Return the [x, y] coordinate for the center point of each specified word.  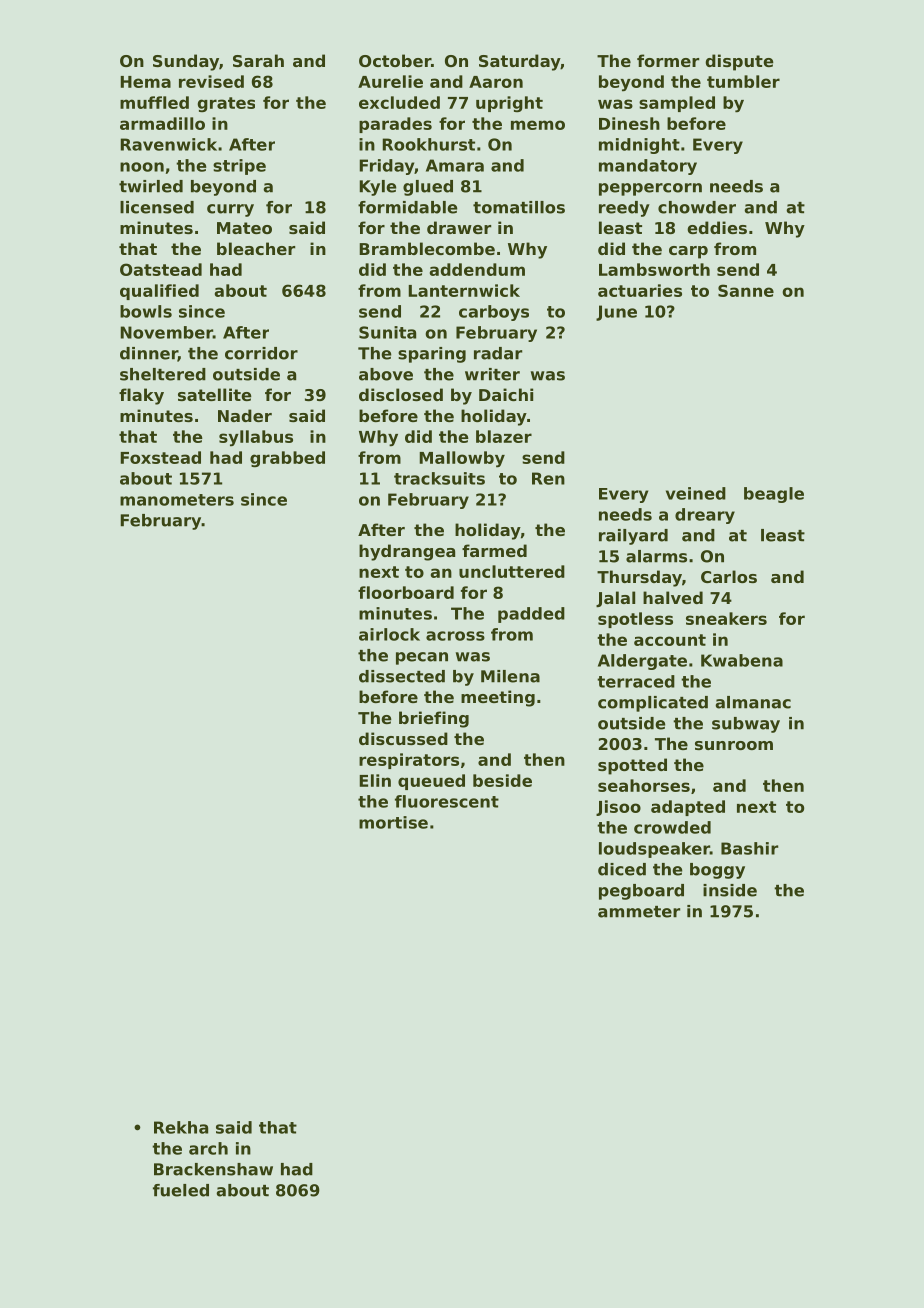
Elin [375, 780]
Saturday [519, 62]
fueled [181, 1190]
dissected [402, 676]
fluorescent [447, 801]
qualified [159, 292]
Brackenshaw [213, 1169]
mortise [393, 822]
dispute [739, 62]
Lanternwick [464, 290]
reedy [624, 209]
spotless [635, 620]
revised [211, 81]
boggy [717, 871]
